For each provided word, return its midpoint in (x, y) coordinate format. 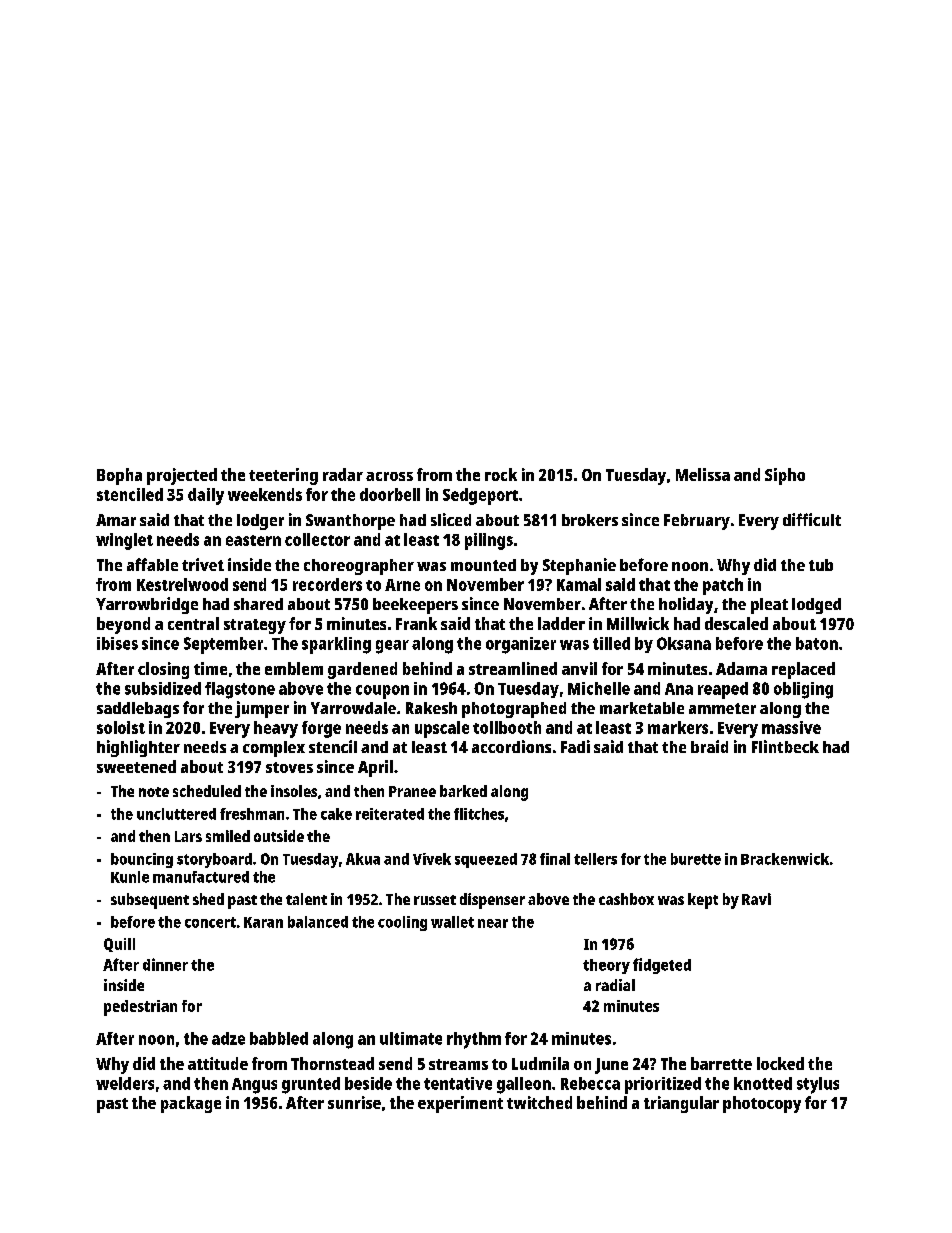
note (154, 792)
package (191, 1104)
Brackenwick (785, 859)
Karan (263, 922)
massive (791, 727)
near (493, 923)
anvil (579, 668)
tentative (458, 1083)
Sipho (785, 476)
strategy (255, 626)
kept (703, 901)
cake (336, 814)
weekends (265, 494)
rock (501, 474)
